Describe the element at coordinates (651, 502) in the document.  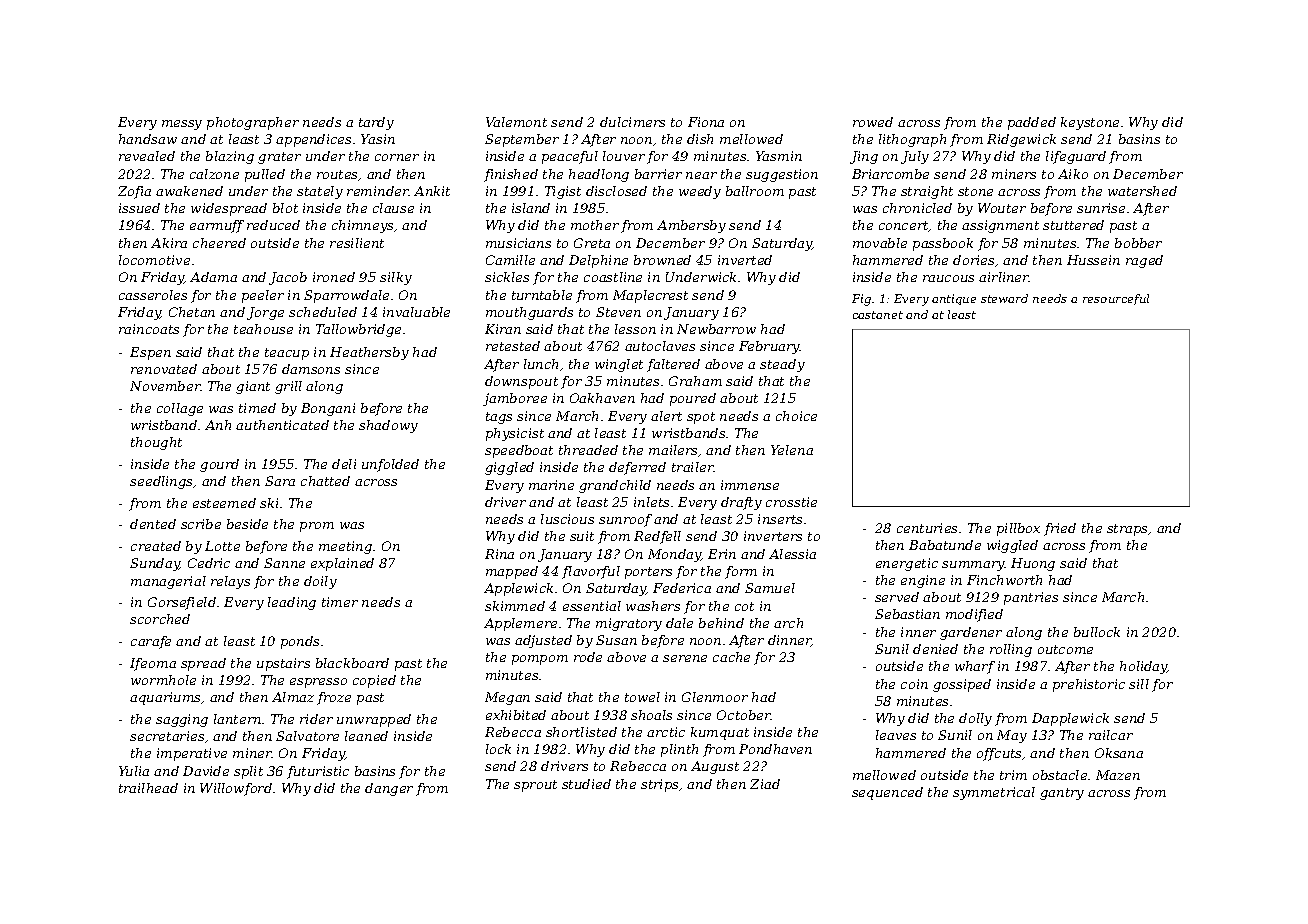
I see `inlets` at that location.
